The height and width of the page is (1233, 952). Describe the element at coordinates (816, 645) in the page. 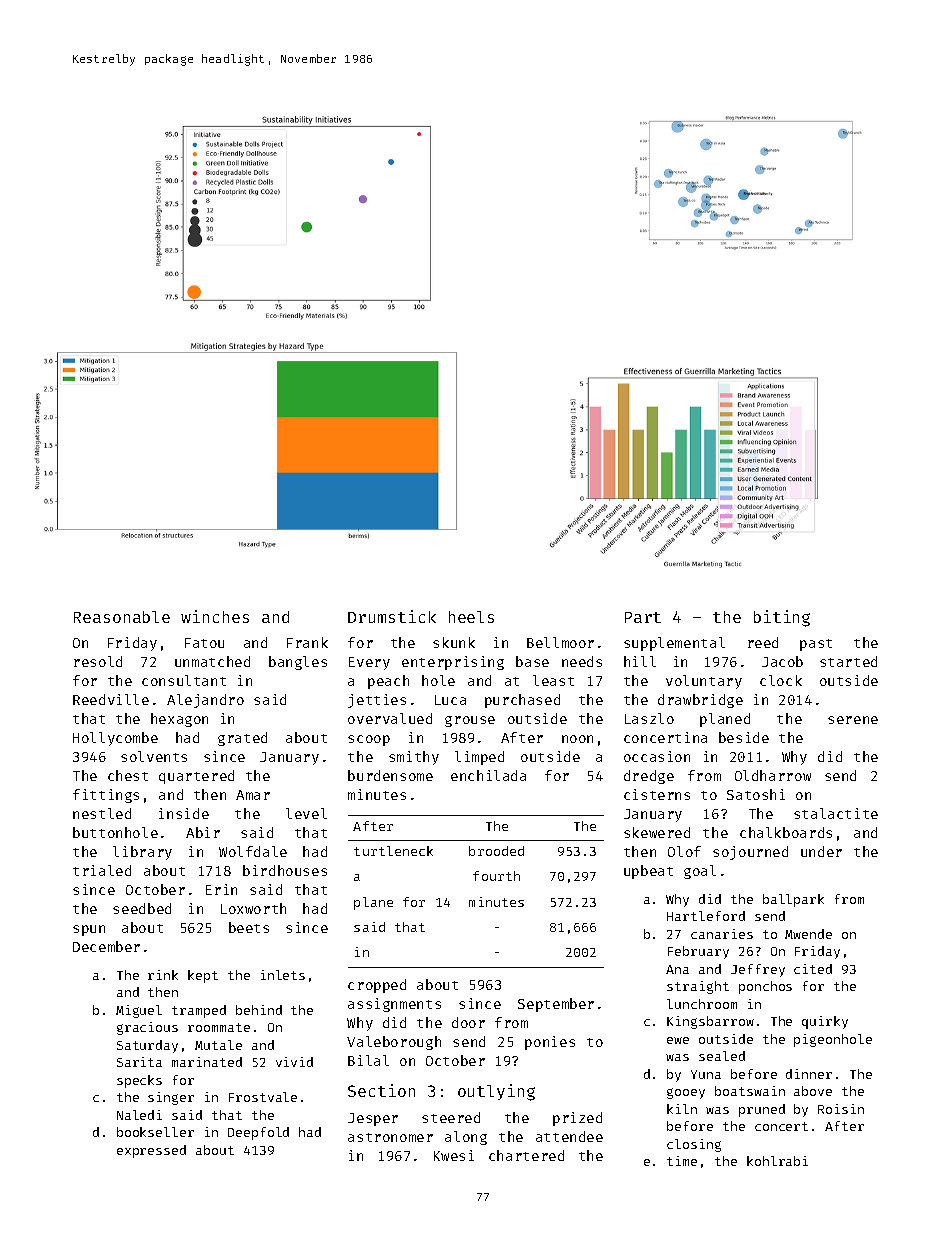

I see `past` at that location.
